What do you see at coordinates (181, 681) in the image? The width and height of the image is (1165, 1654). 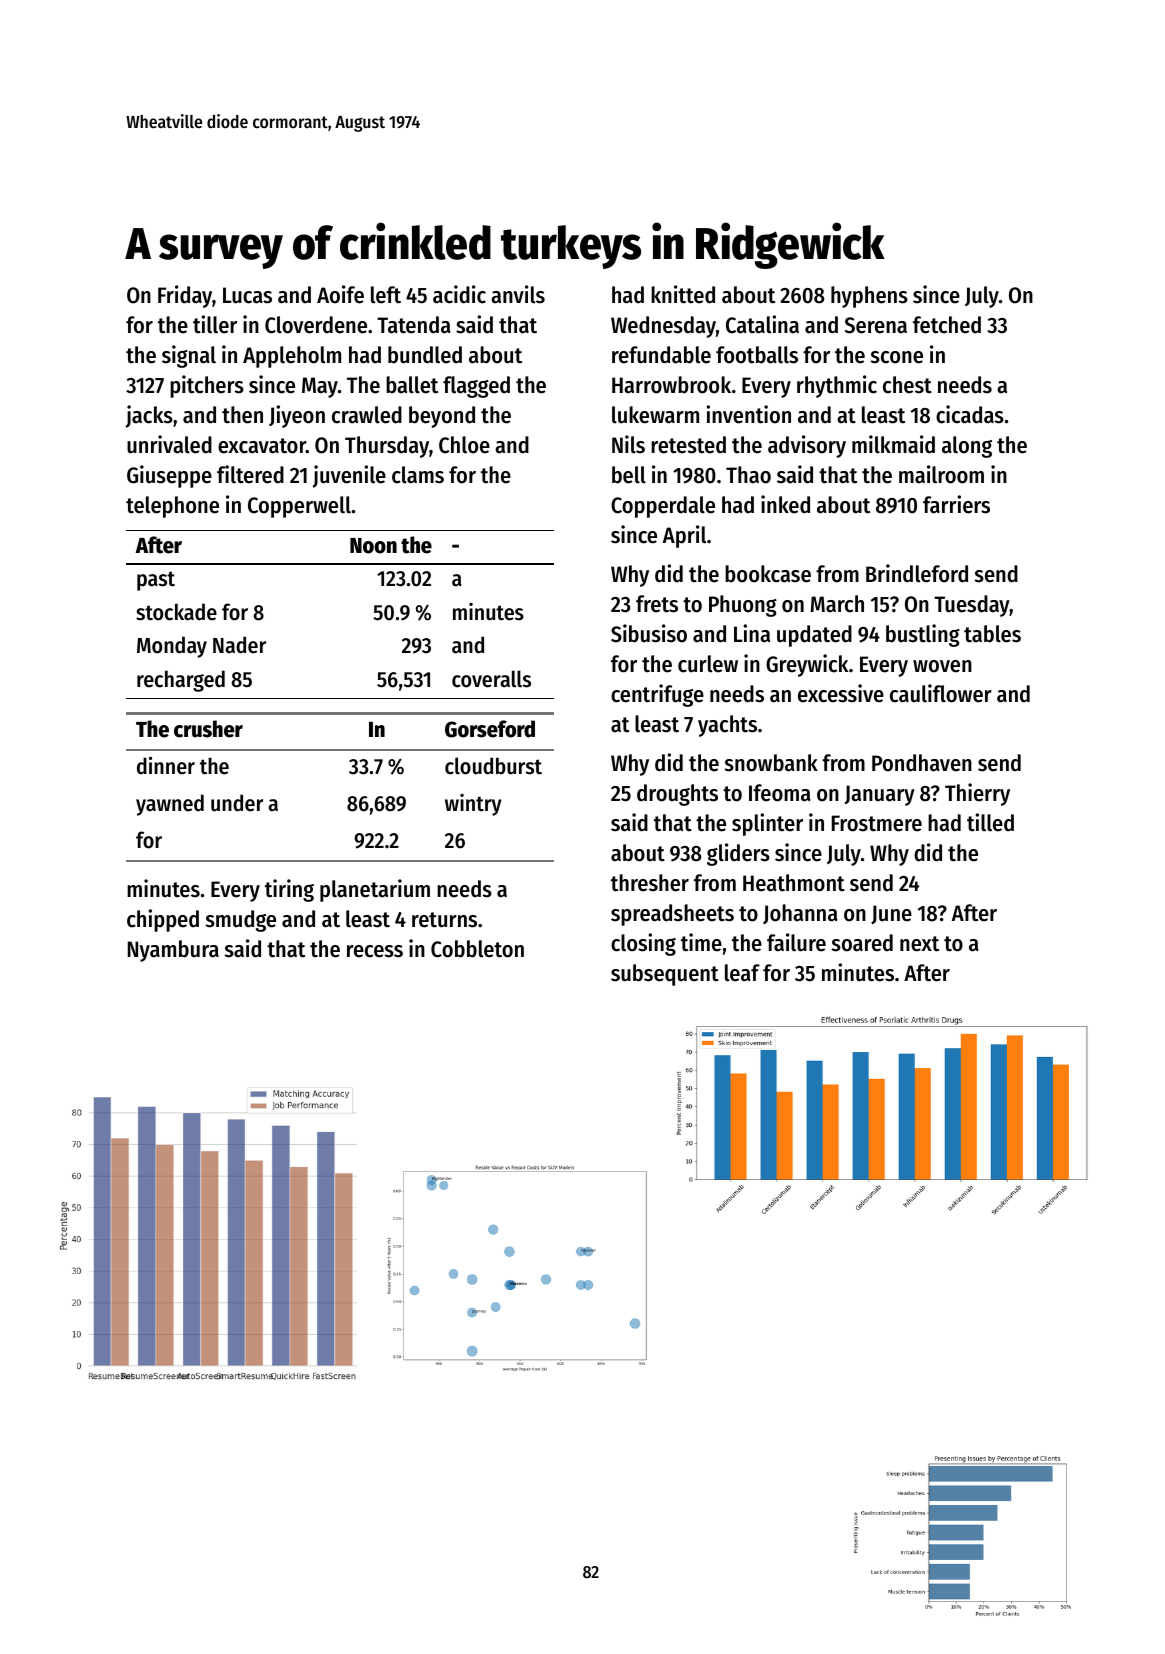 I see `recharged` at bounding box center [181, 681].
